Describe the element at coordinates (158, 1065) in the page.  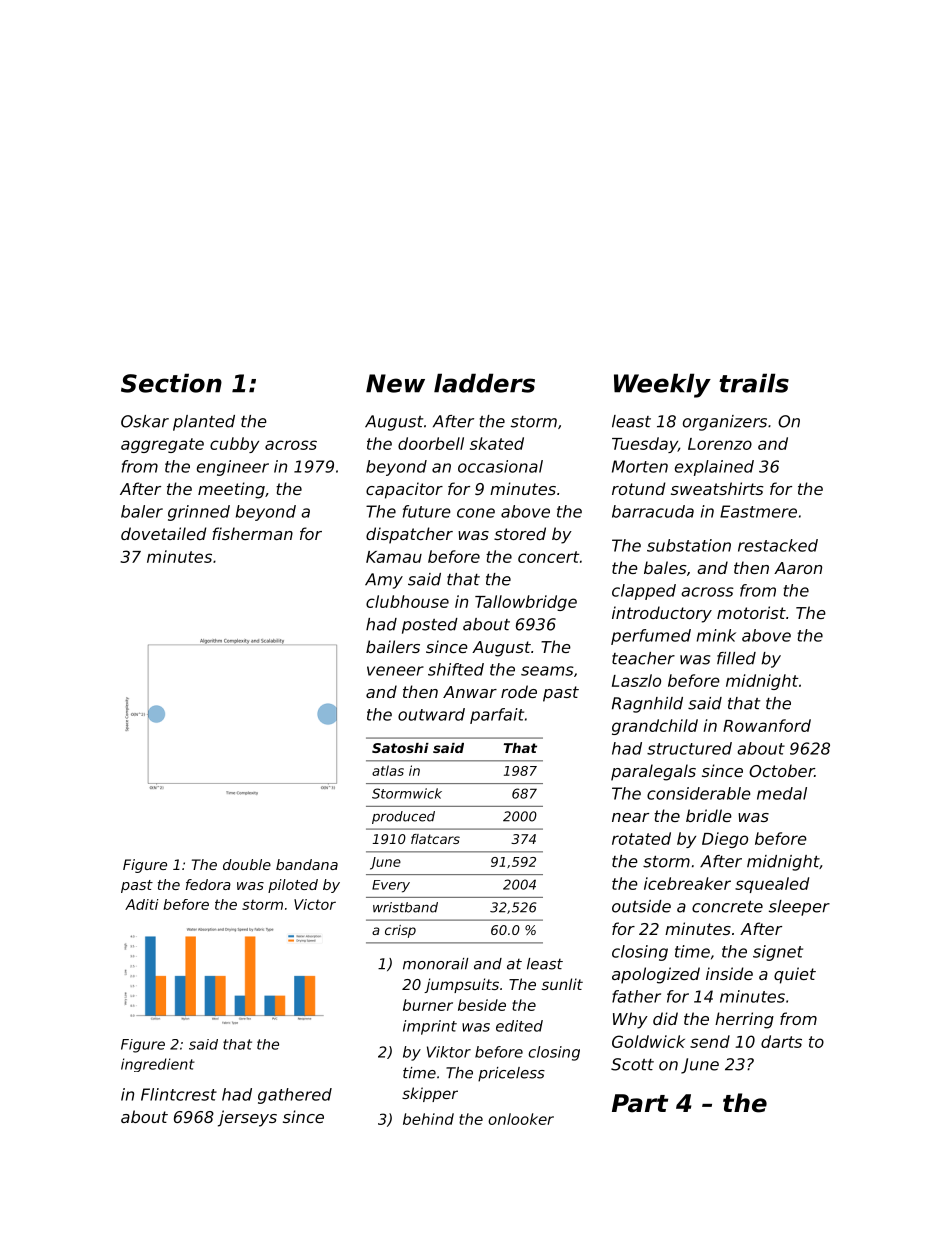
I see `ingredient` at that location.
